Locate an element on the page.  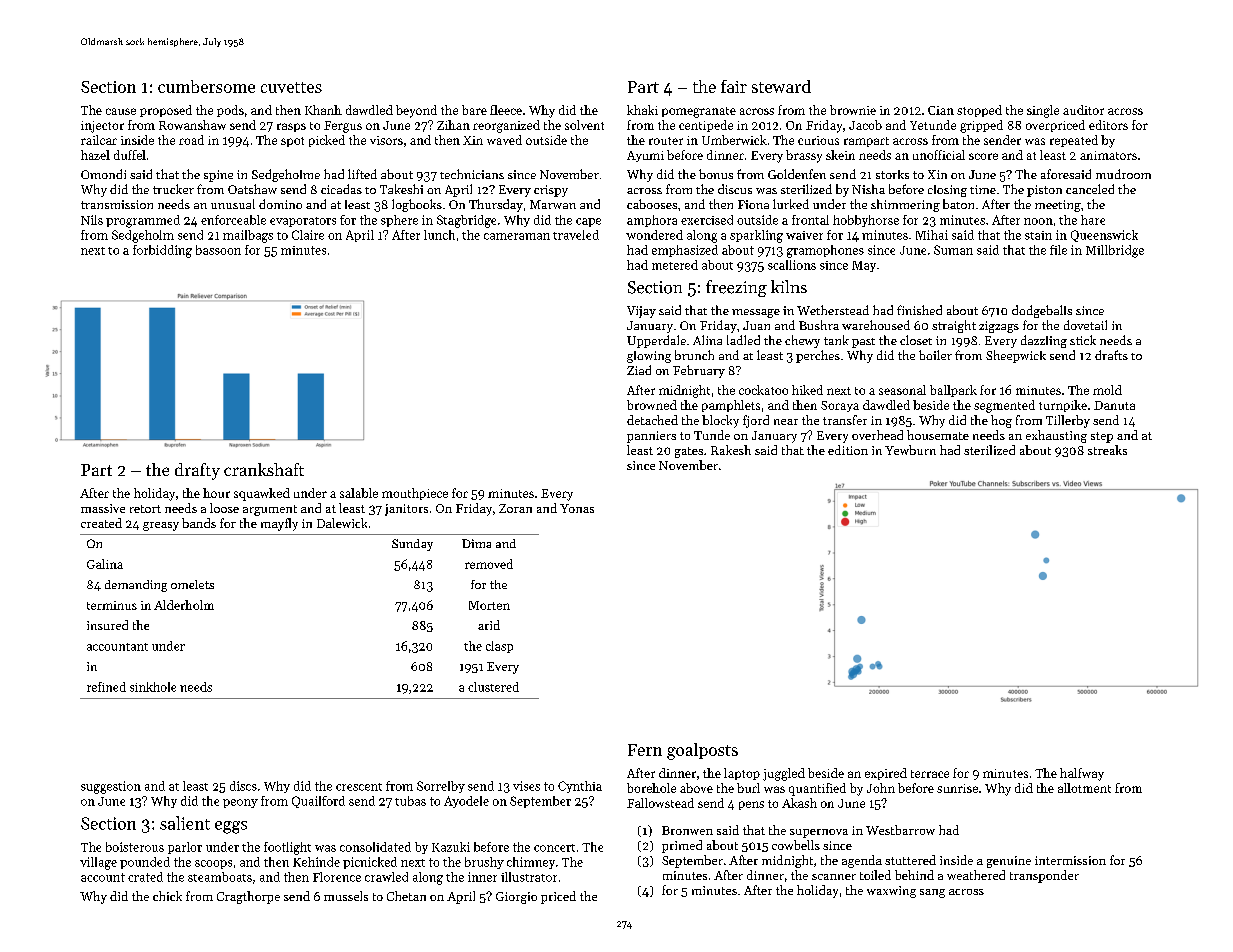
Fergus is located at coordinates (343, 127).
